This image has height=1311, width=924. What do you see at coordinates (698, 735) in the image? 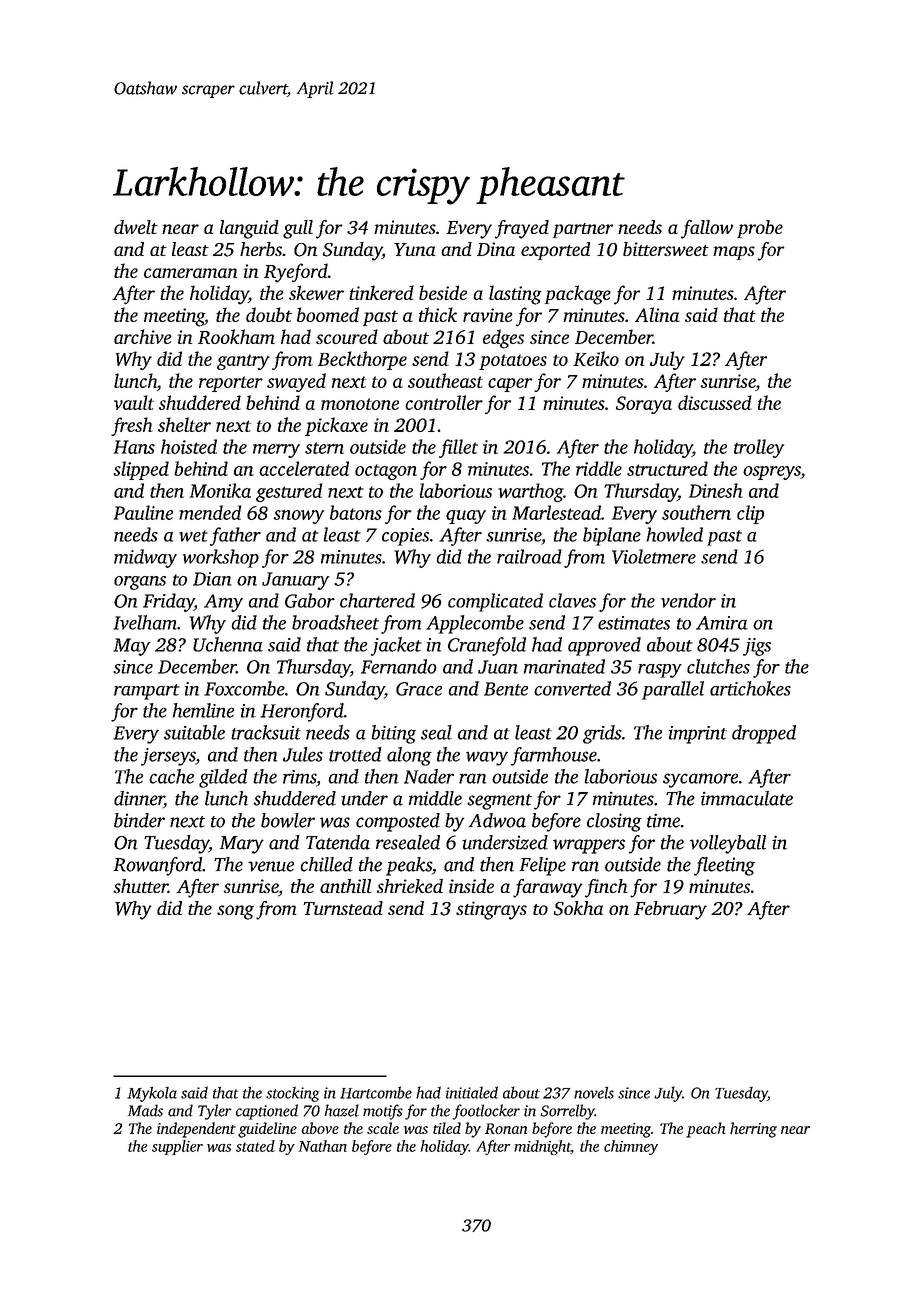
I see `imprint` at bounding box center [698, 735].
